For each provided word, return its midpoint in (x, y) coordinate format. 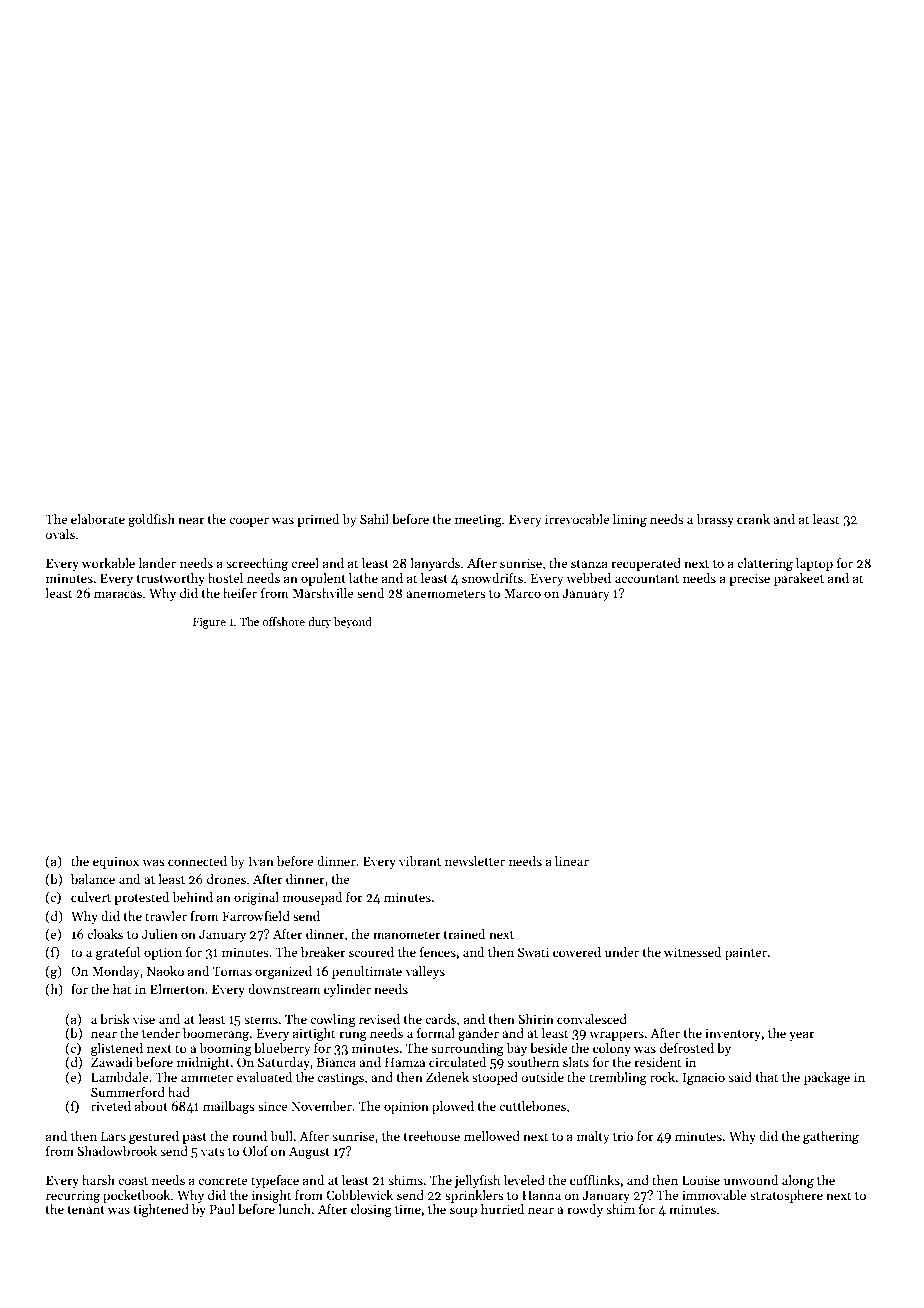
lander (157, 563)
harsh (98, 1180)
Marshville (322, 593)
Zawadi (112, 1062)
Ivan (261, 861)
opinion (406, 1107)
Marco (522, 593)
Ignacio (704, 1078)
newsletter (475, 861)
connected (197, 861)
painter (746, 953)
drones (226, 879)
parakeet (799, 579)
